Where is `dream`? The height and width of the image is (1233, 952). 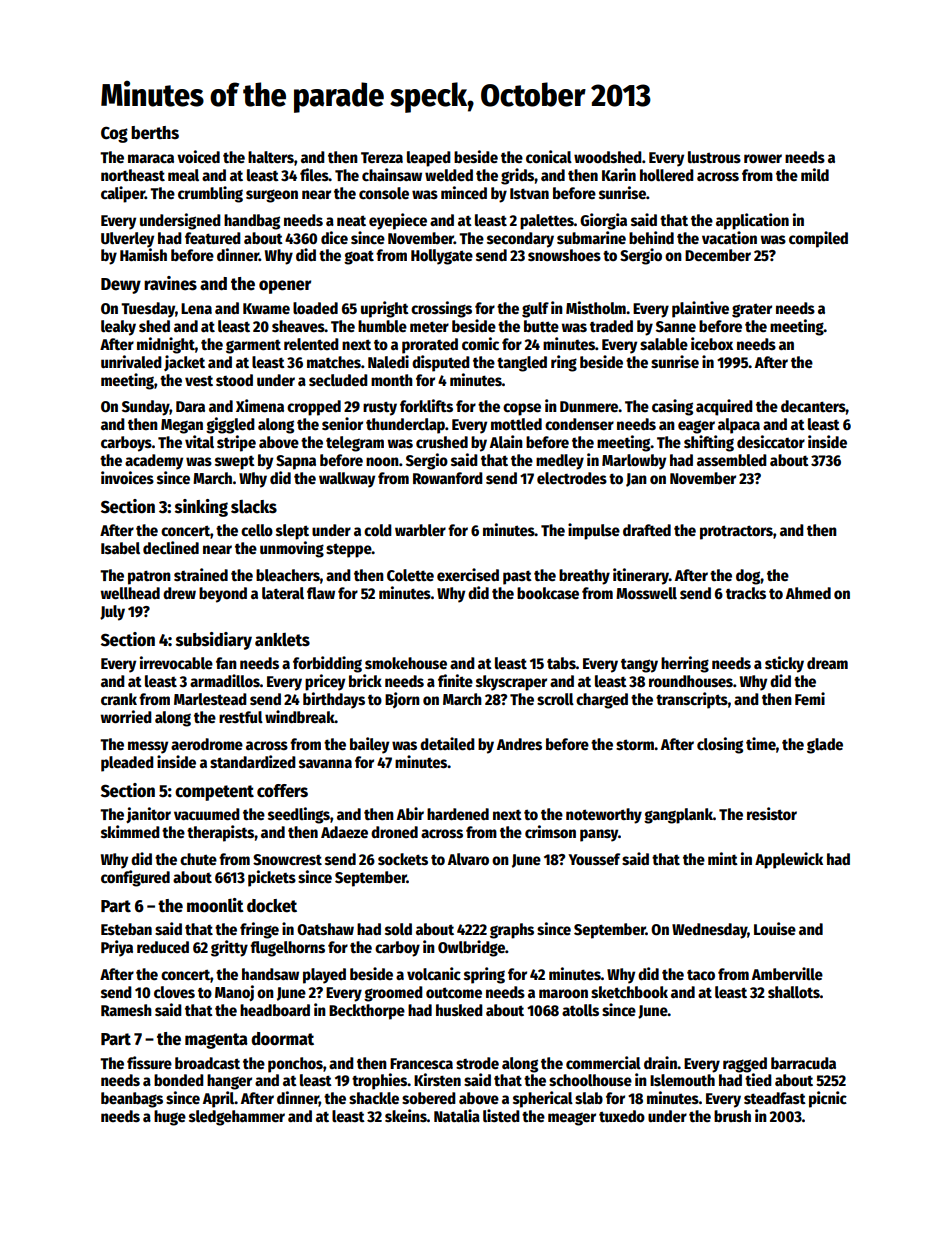 dream is located at coordinates (827, 663).
